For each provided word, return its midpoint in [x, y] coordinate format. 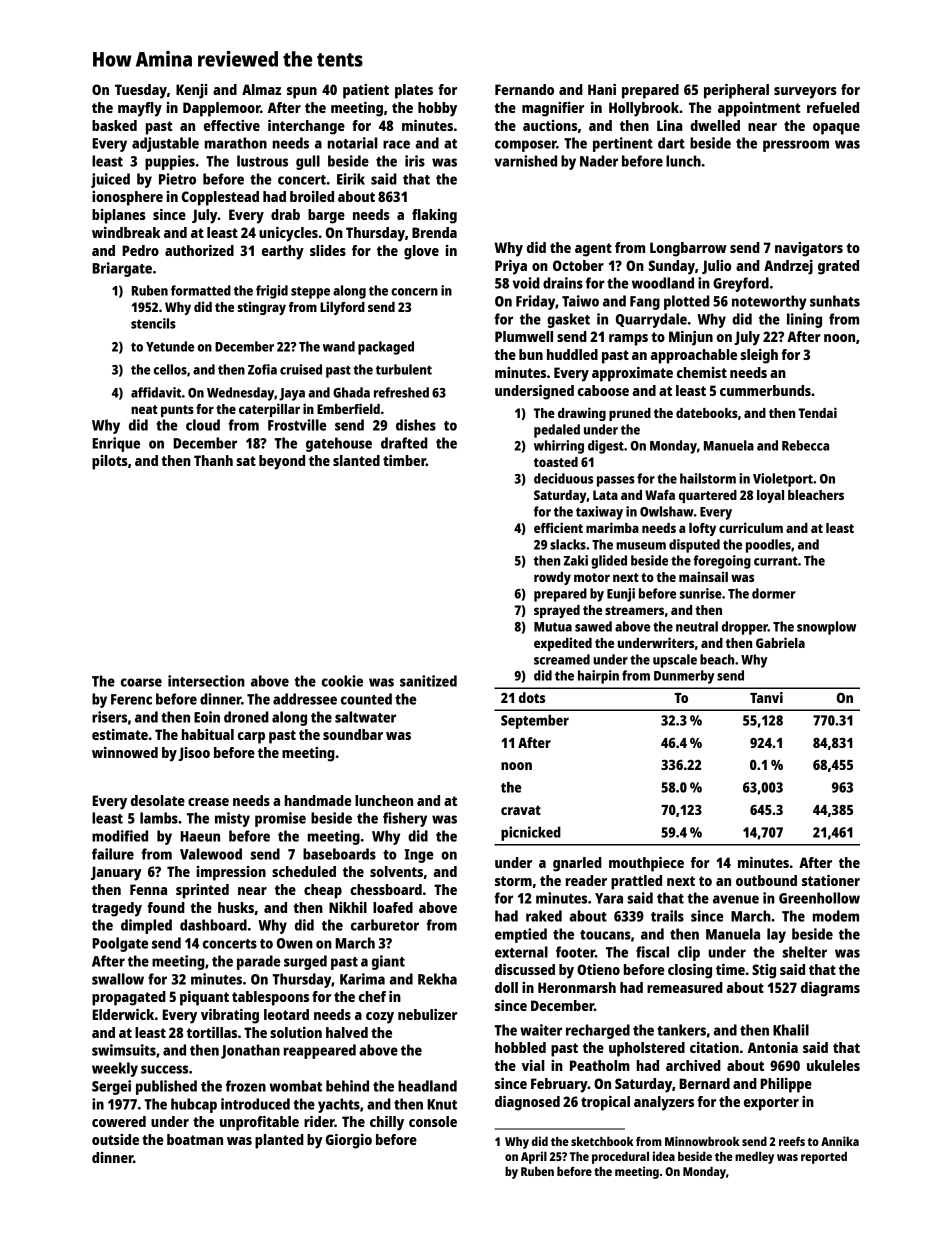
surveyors [805, 93]
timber [404, 460]
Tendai [817, 412]
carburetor [385, 925]
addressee [305, 699]
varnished [526, 161]
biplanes [119, 216]
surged [305, 962]
